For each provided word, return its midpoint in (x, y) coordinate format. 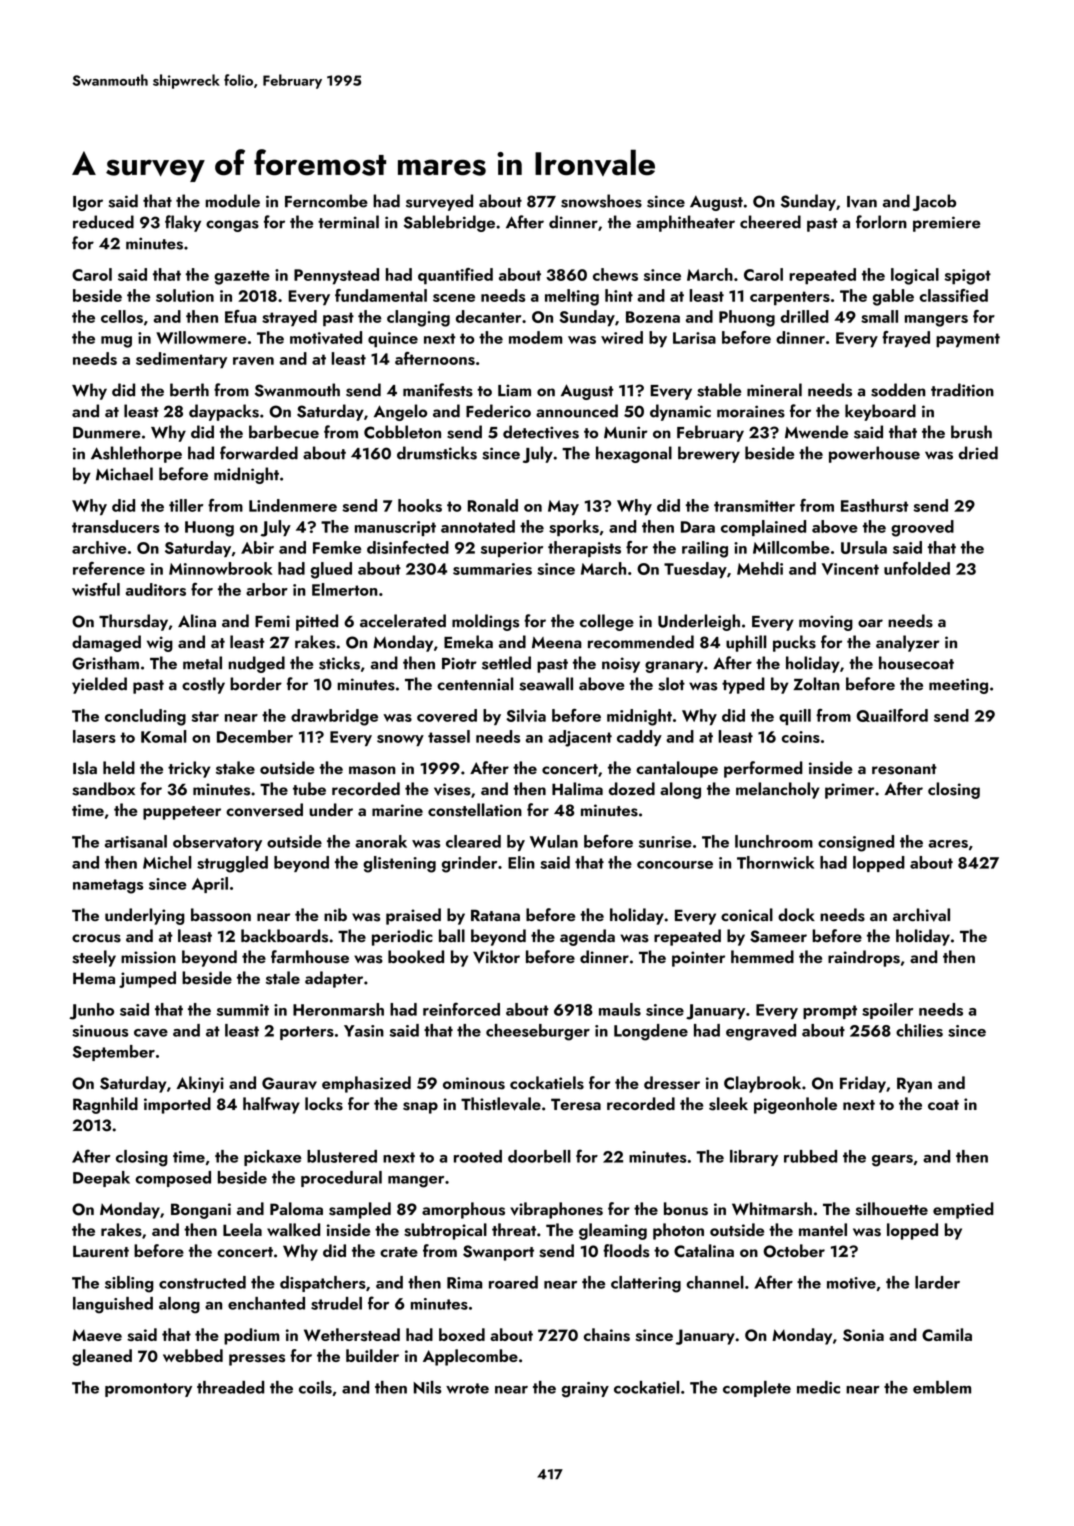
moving (826, 623)
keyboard (880, 412)
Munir (626, 432)
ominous (474, 1083)
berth (189, 390)
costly (203, 685)
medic (818, 1387)
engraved (761, 1032)
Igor (88, 203)
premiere (946, 224)
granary (674, 667)
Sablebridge (449, 223)
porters (307, 1033)
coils (315, 1387)
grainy (585, 1390)
